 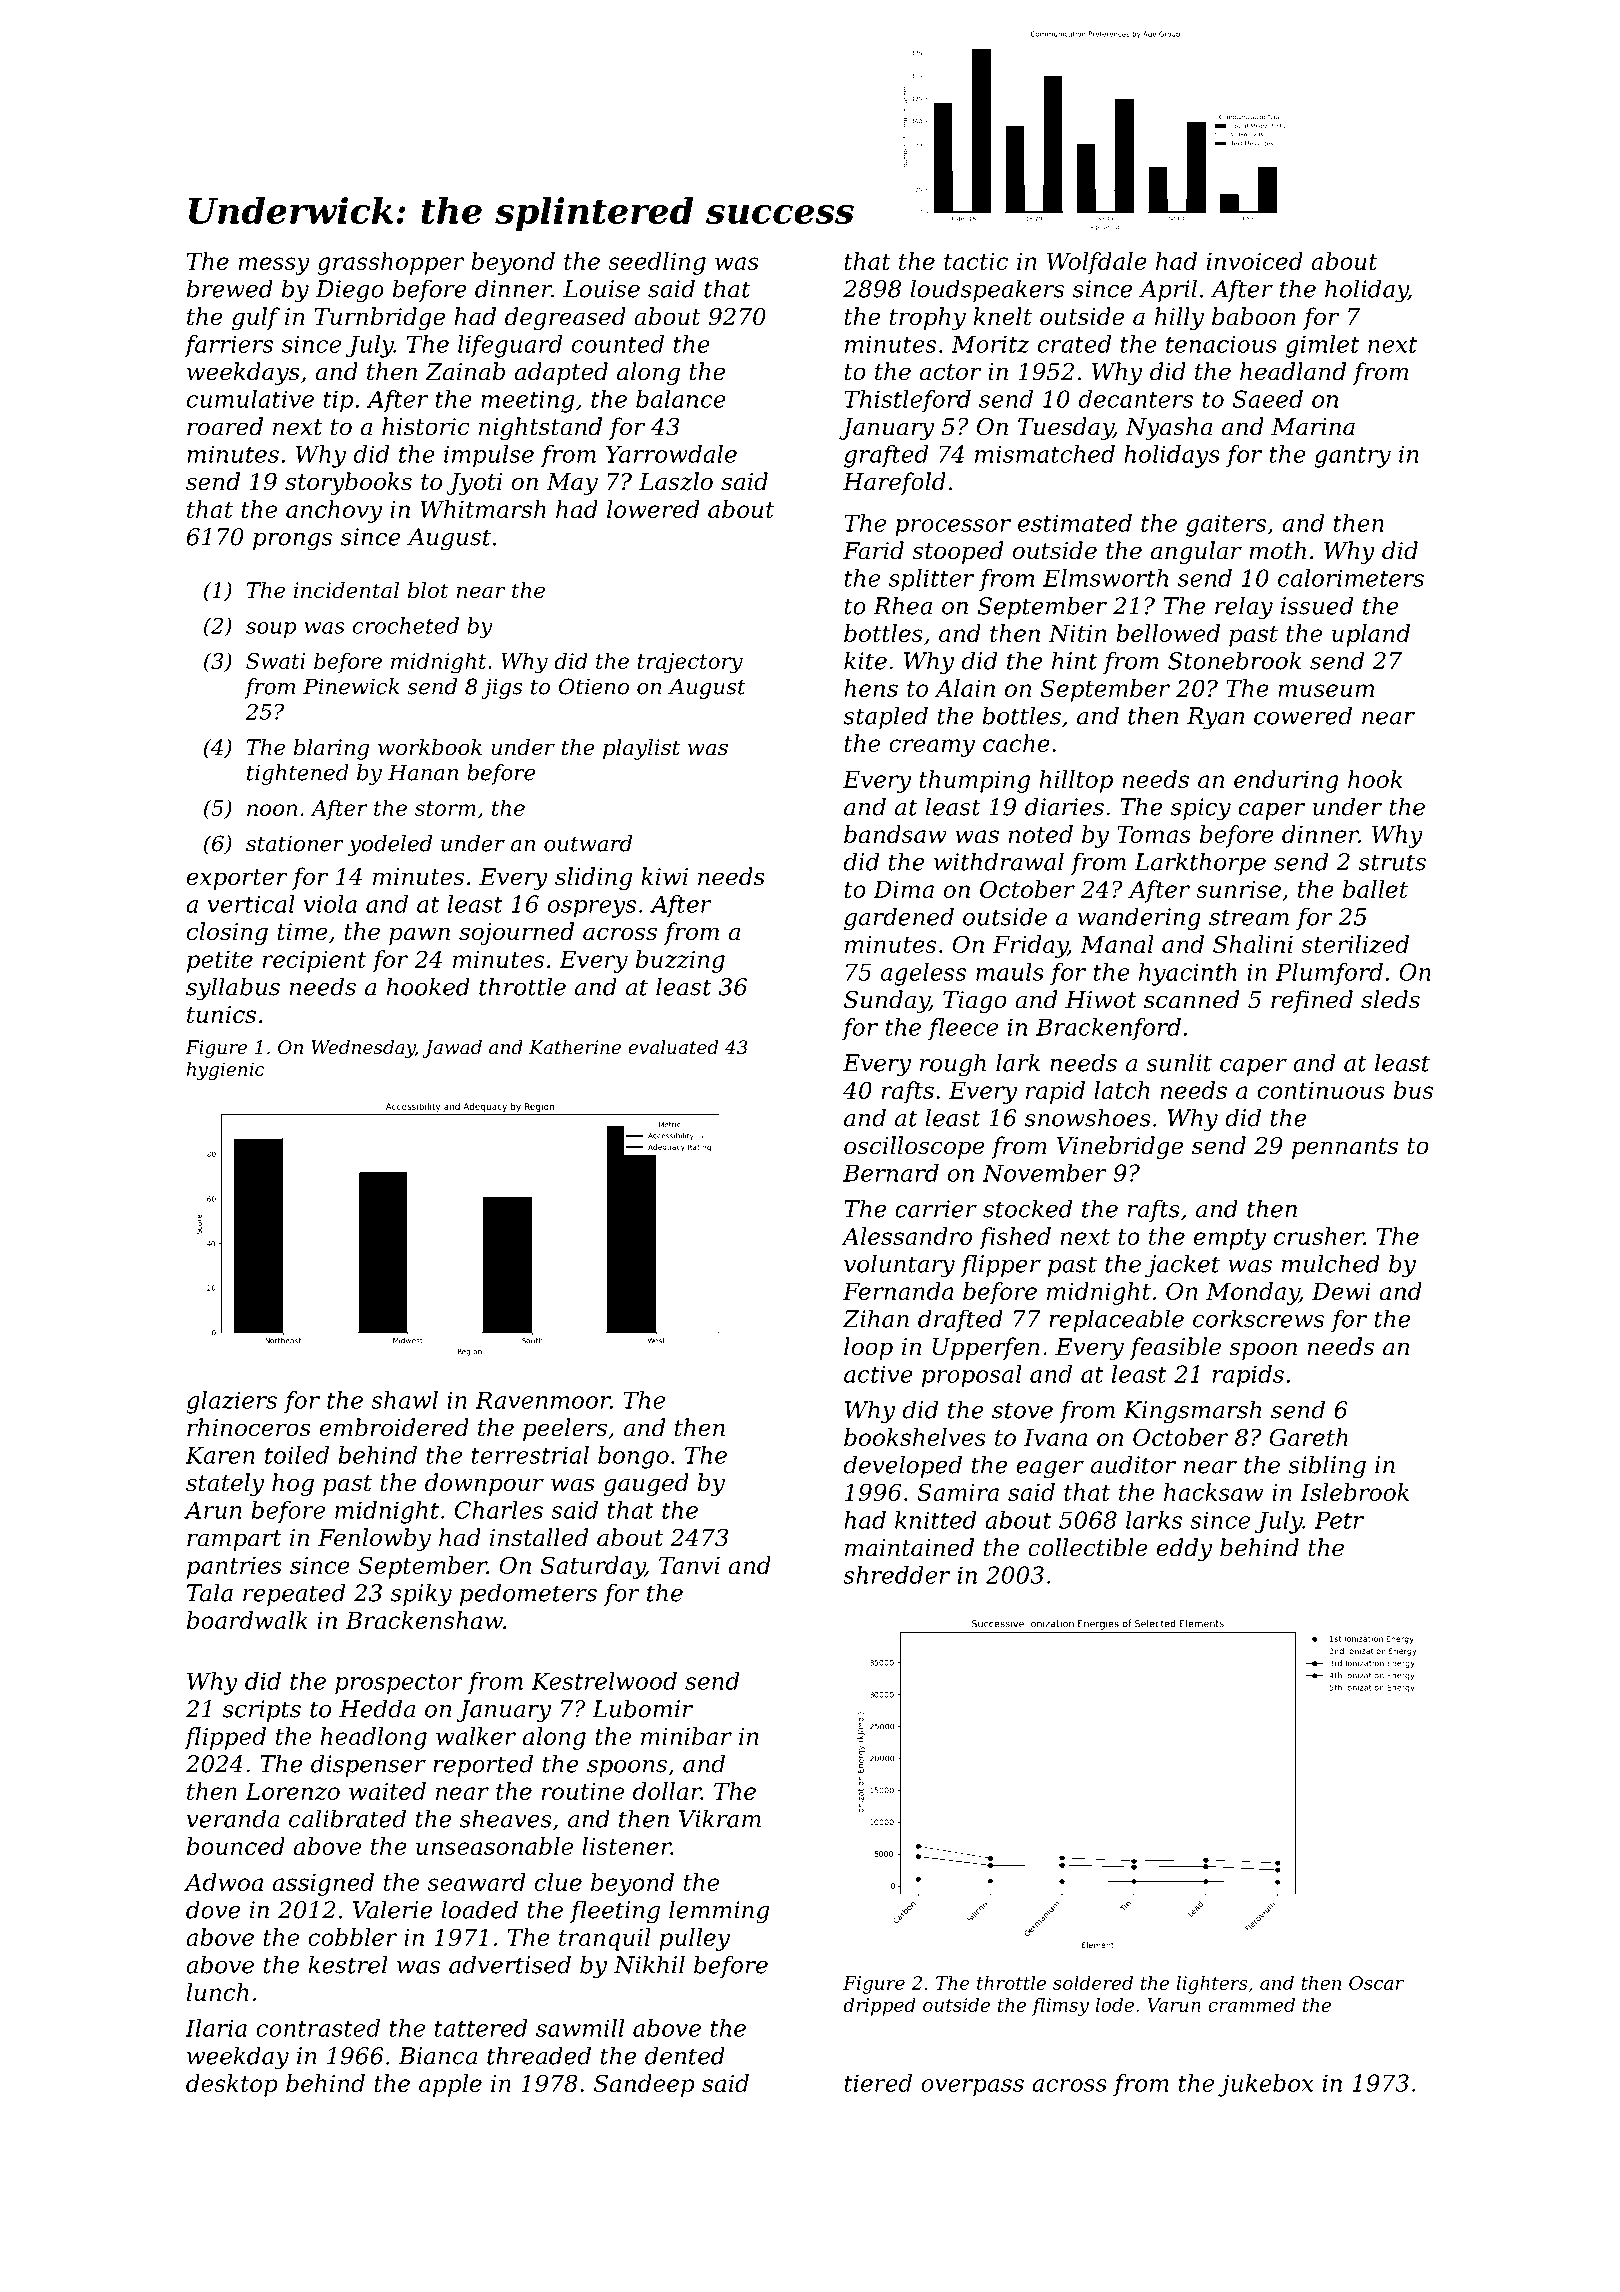 I want to click on eddy, so click(x=1184, y=1549).
